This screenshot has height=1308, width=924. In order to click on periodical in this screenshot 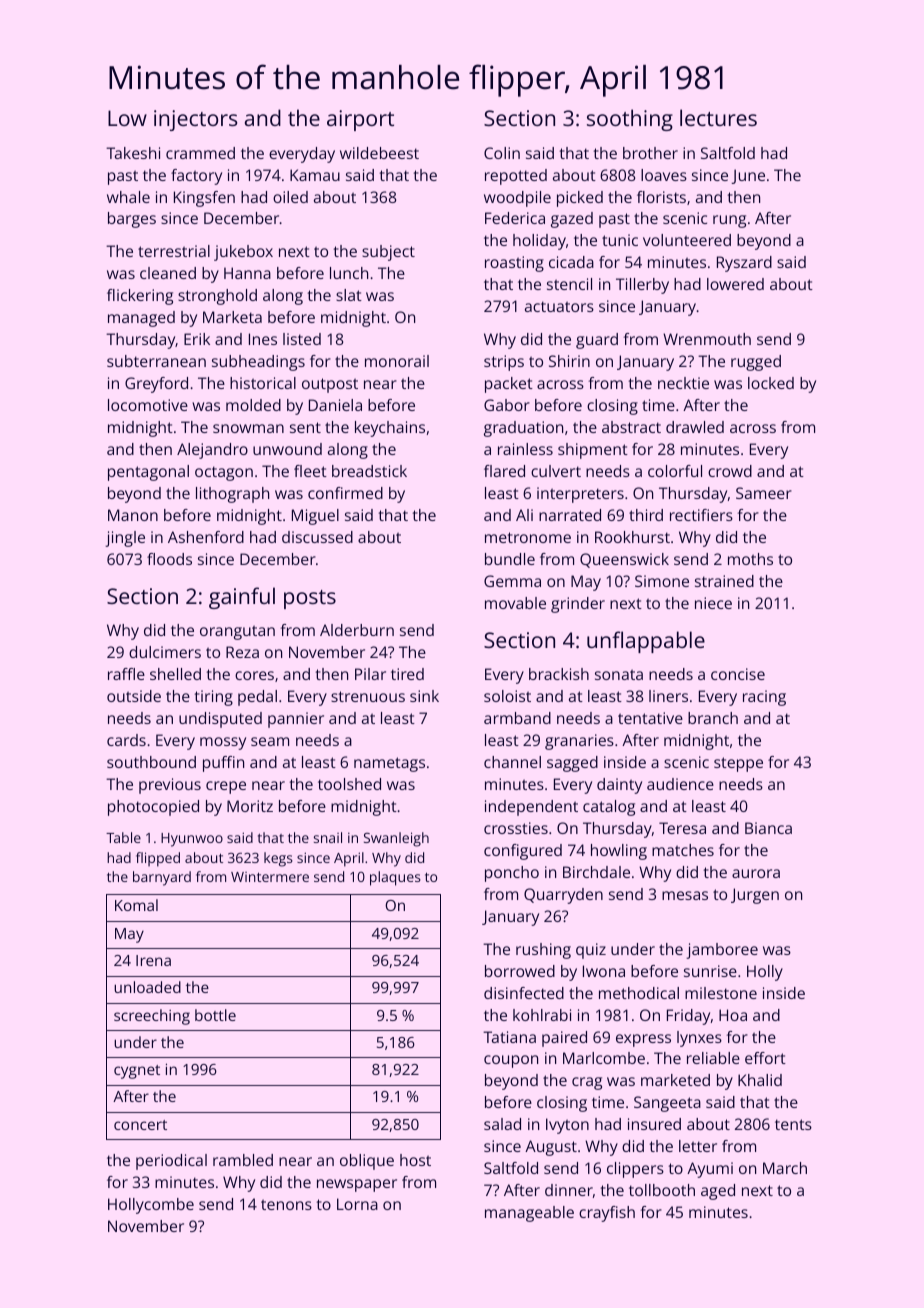, I will do `click(171, 1162)`.
